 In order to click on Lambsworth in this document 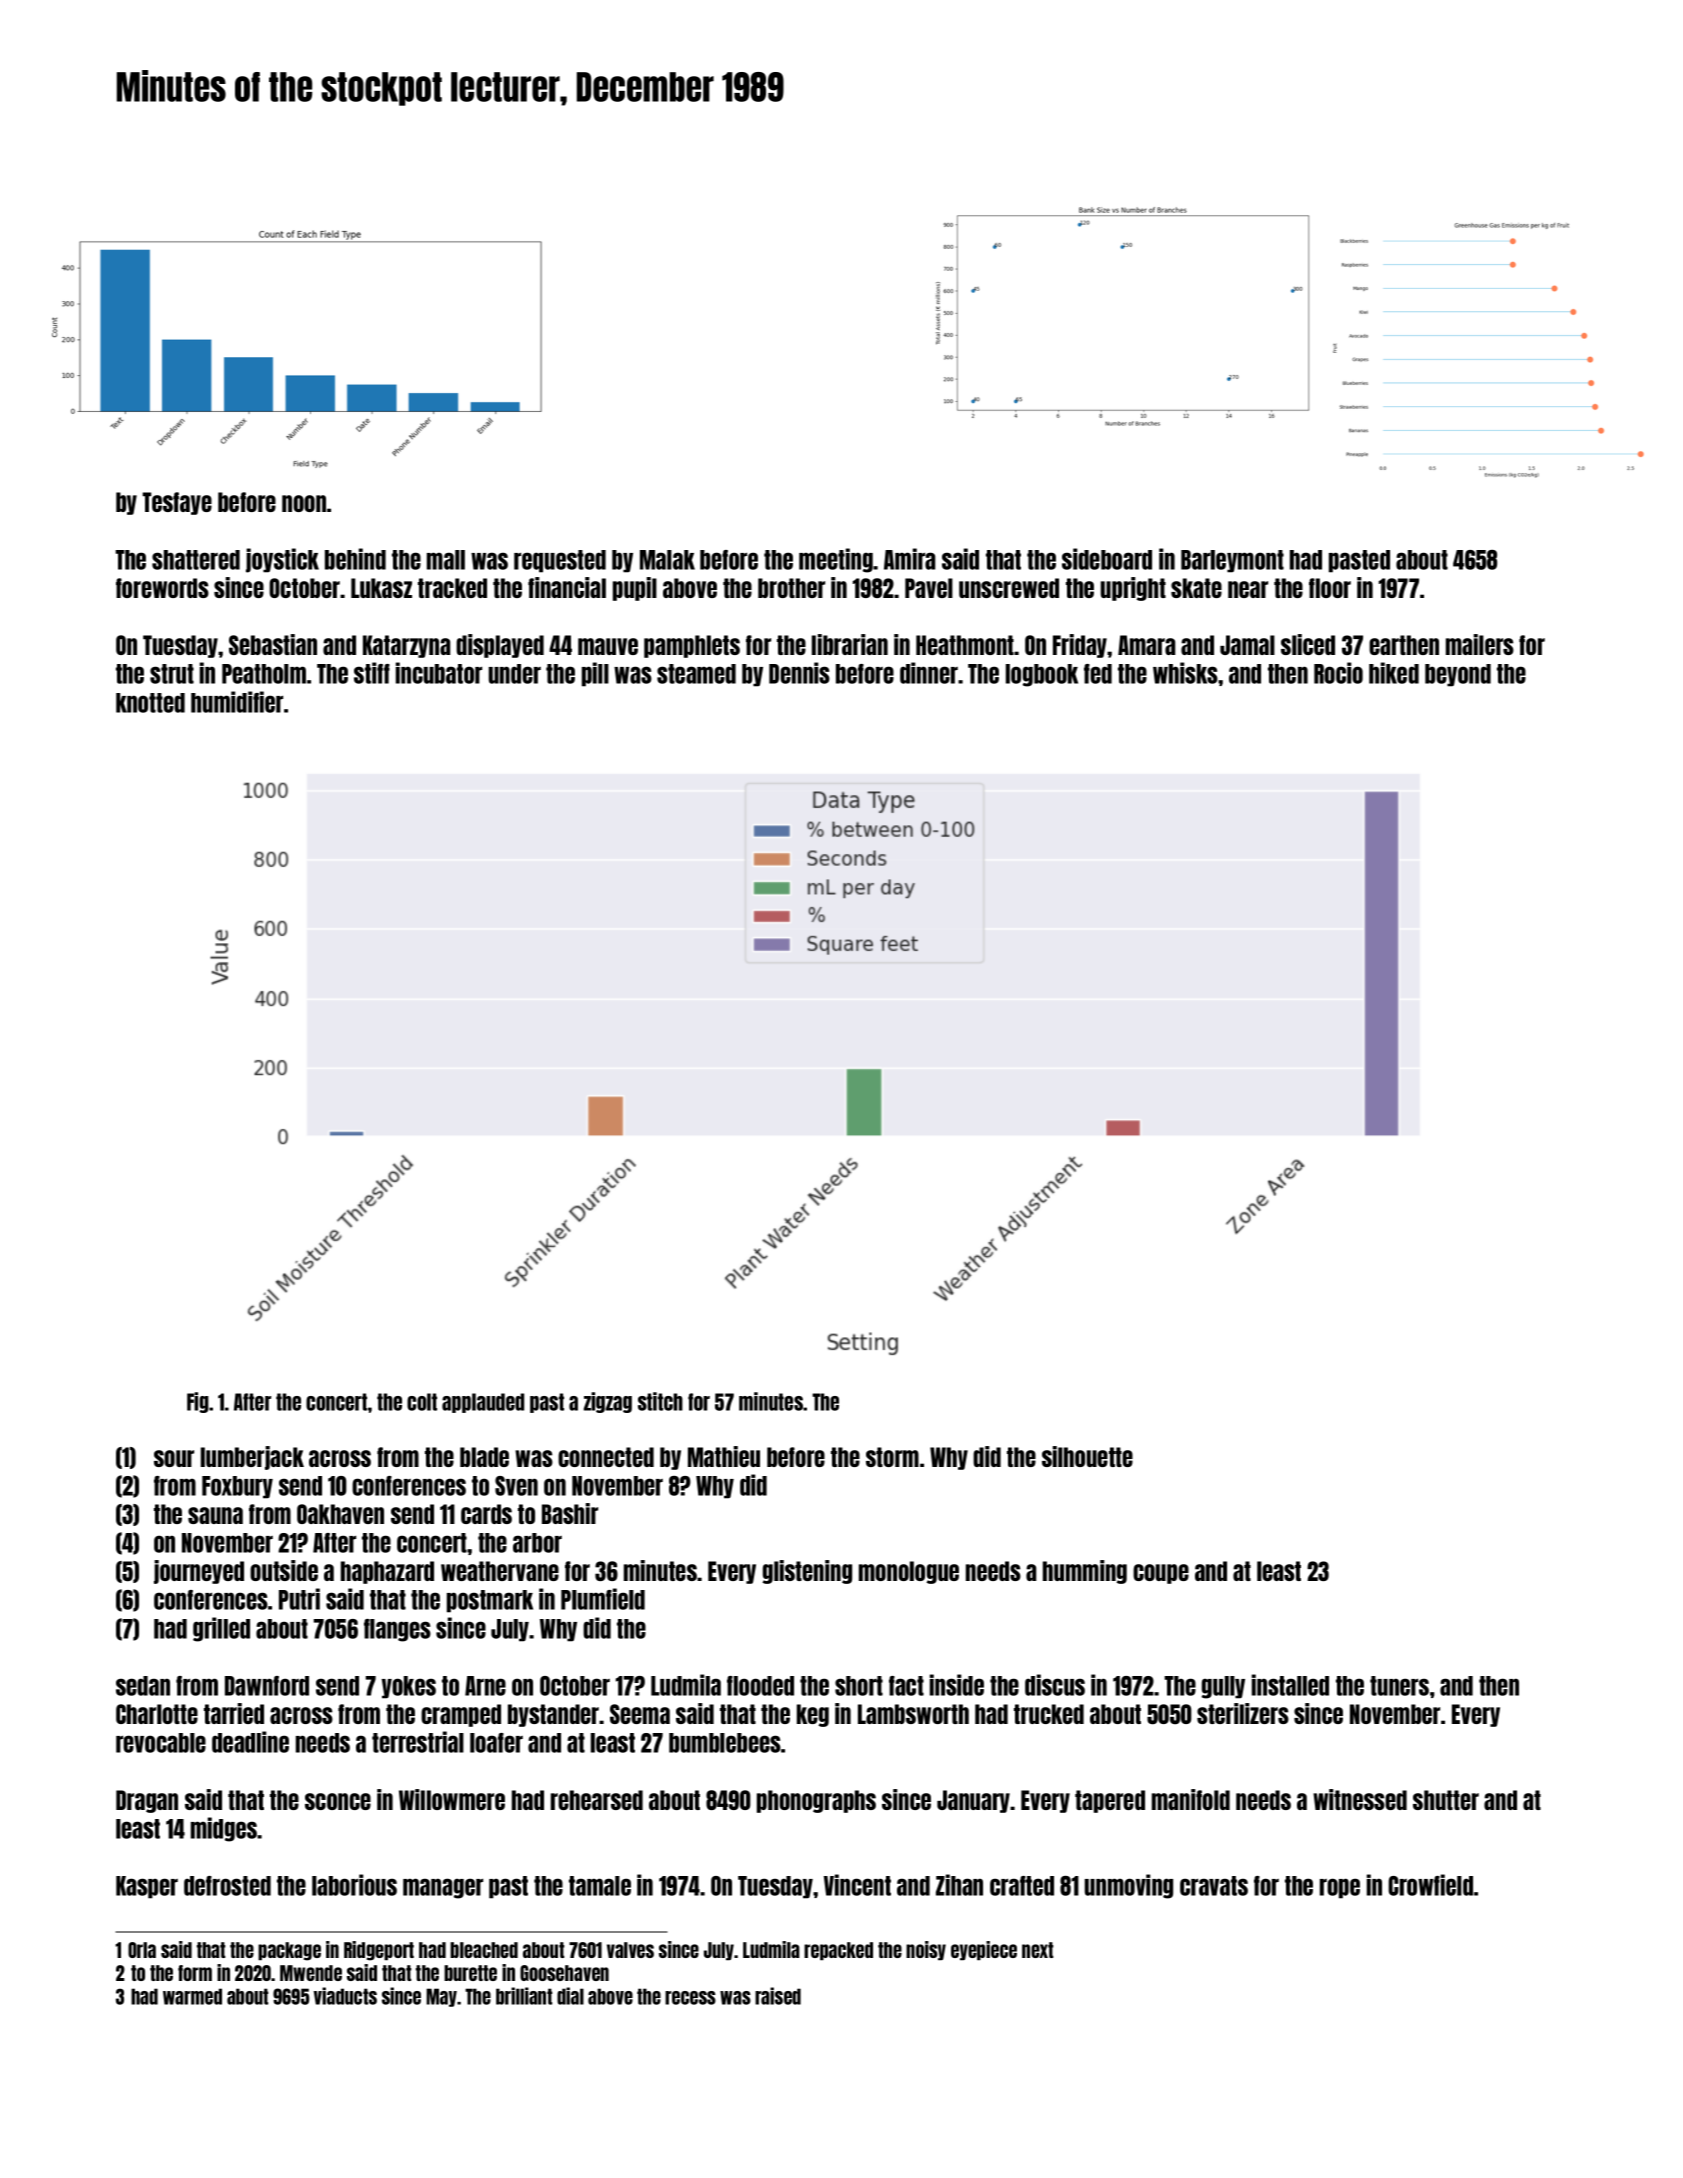, I will do `click(913, 1714)`.
